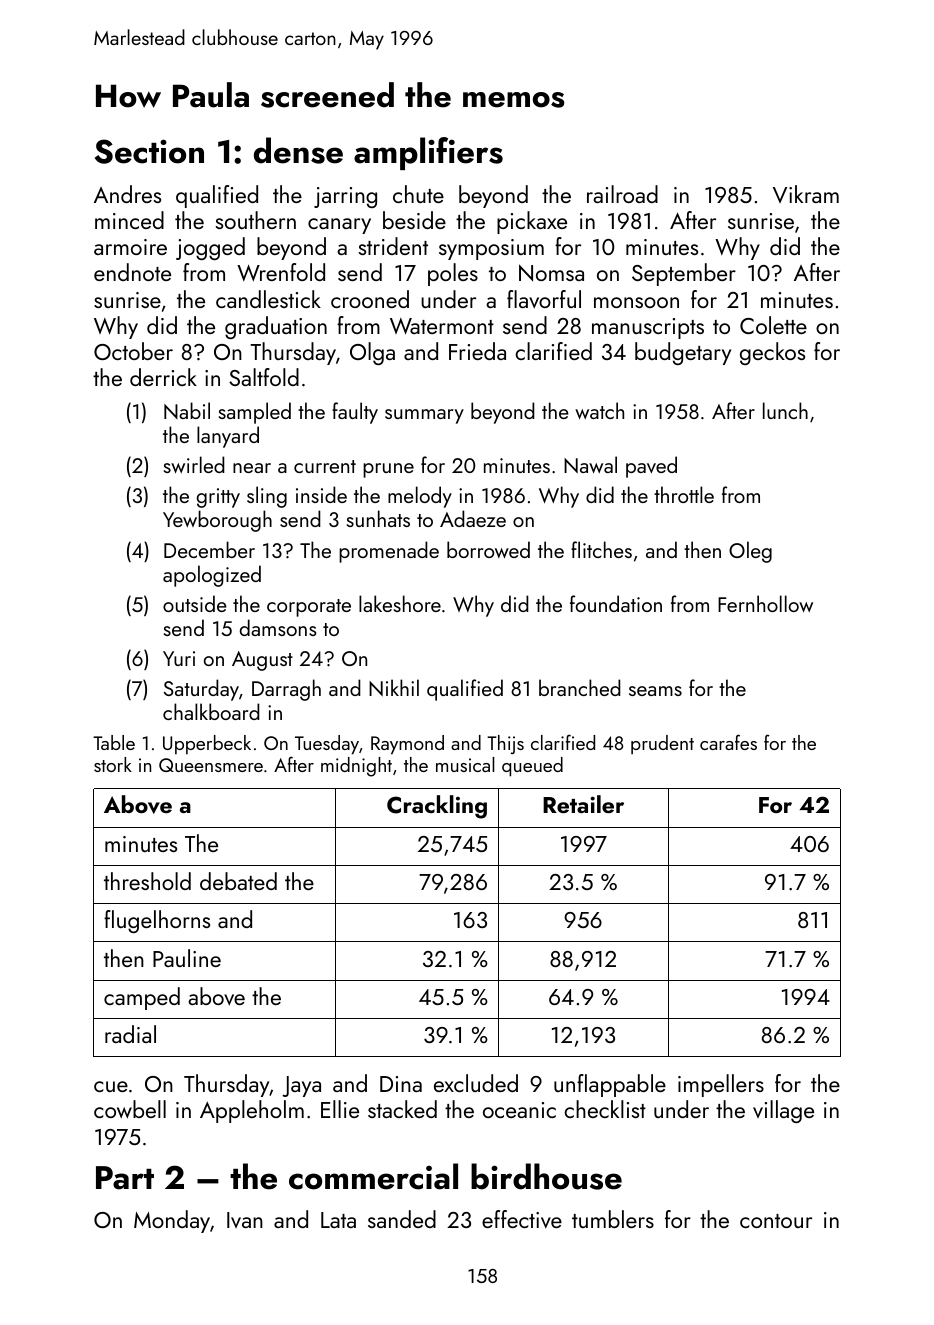 Image resolution: width=934 pixels, height=1325 pixels. What do you see at coordinates (172, 1221) in the document?
I see `Monday` at bounding box center [172, 1221].
